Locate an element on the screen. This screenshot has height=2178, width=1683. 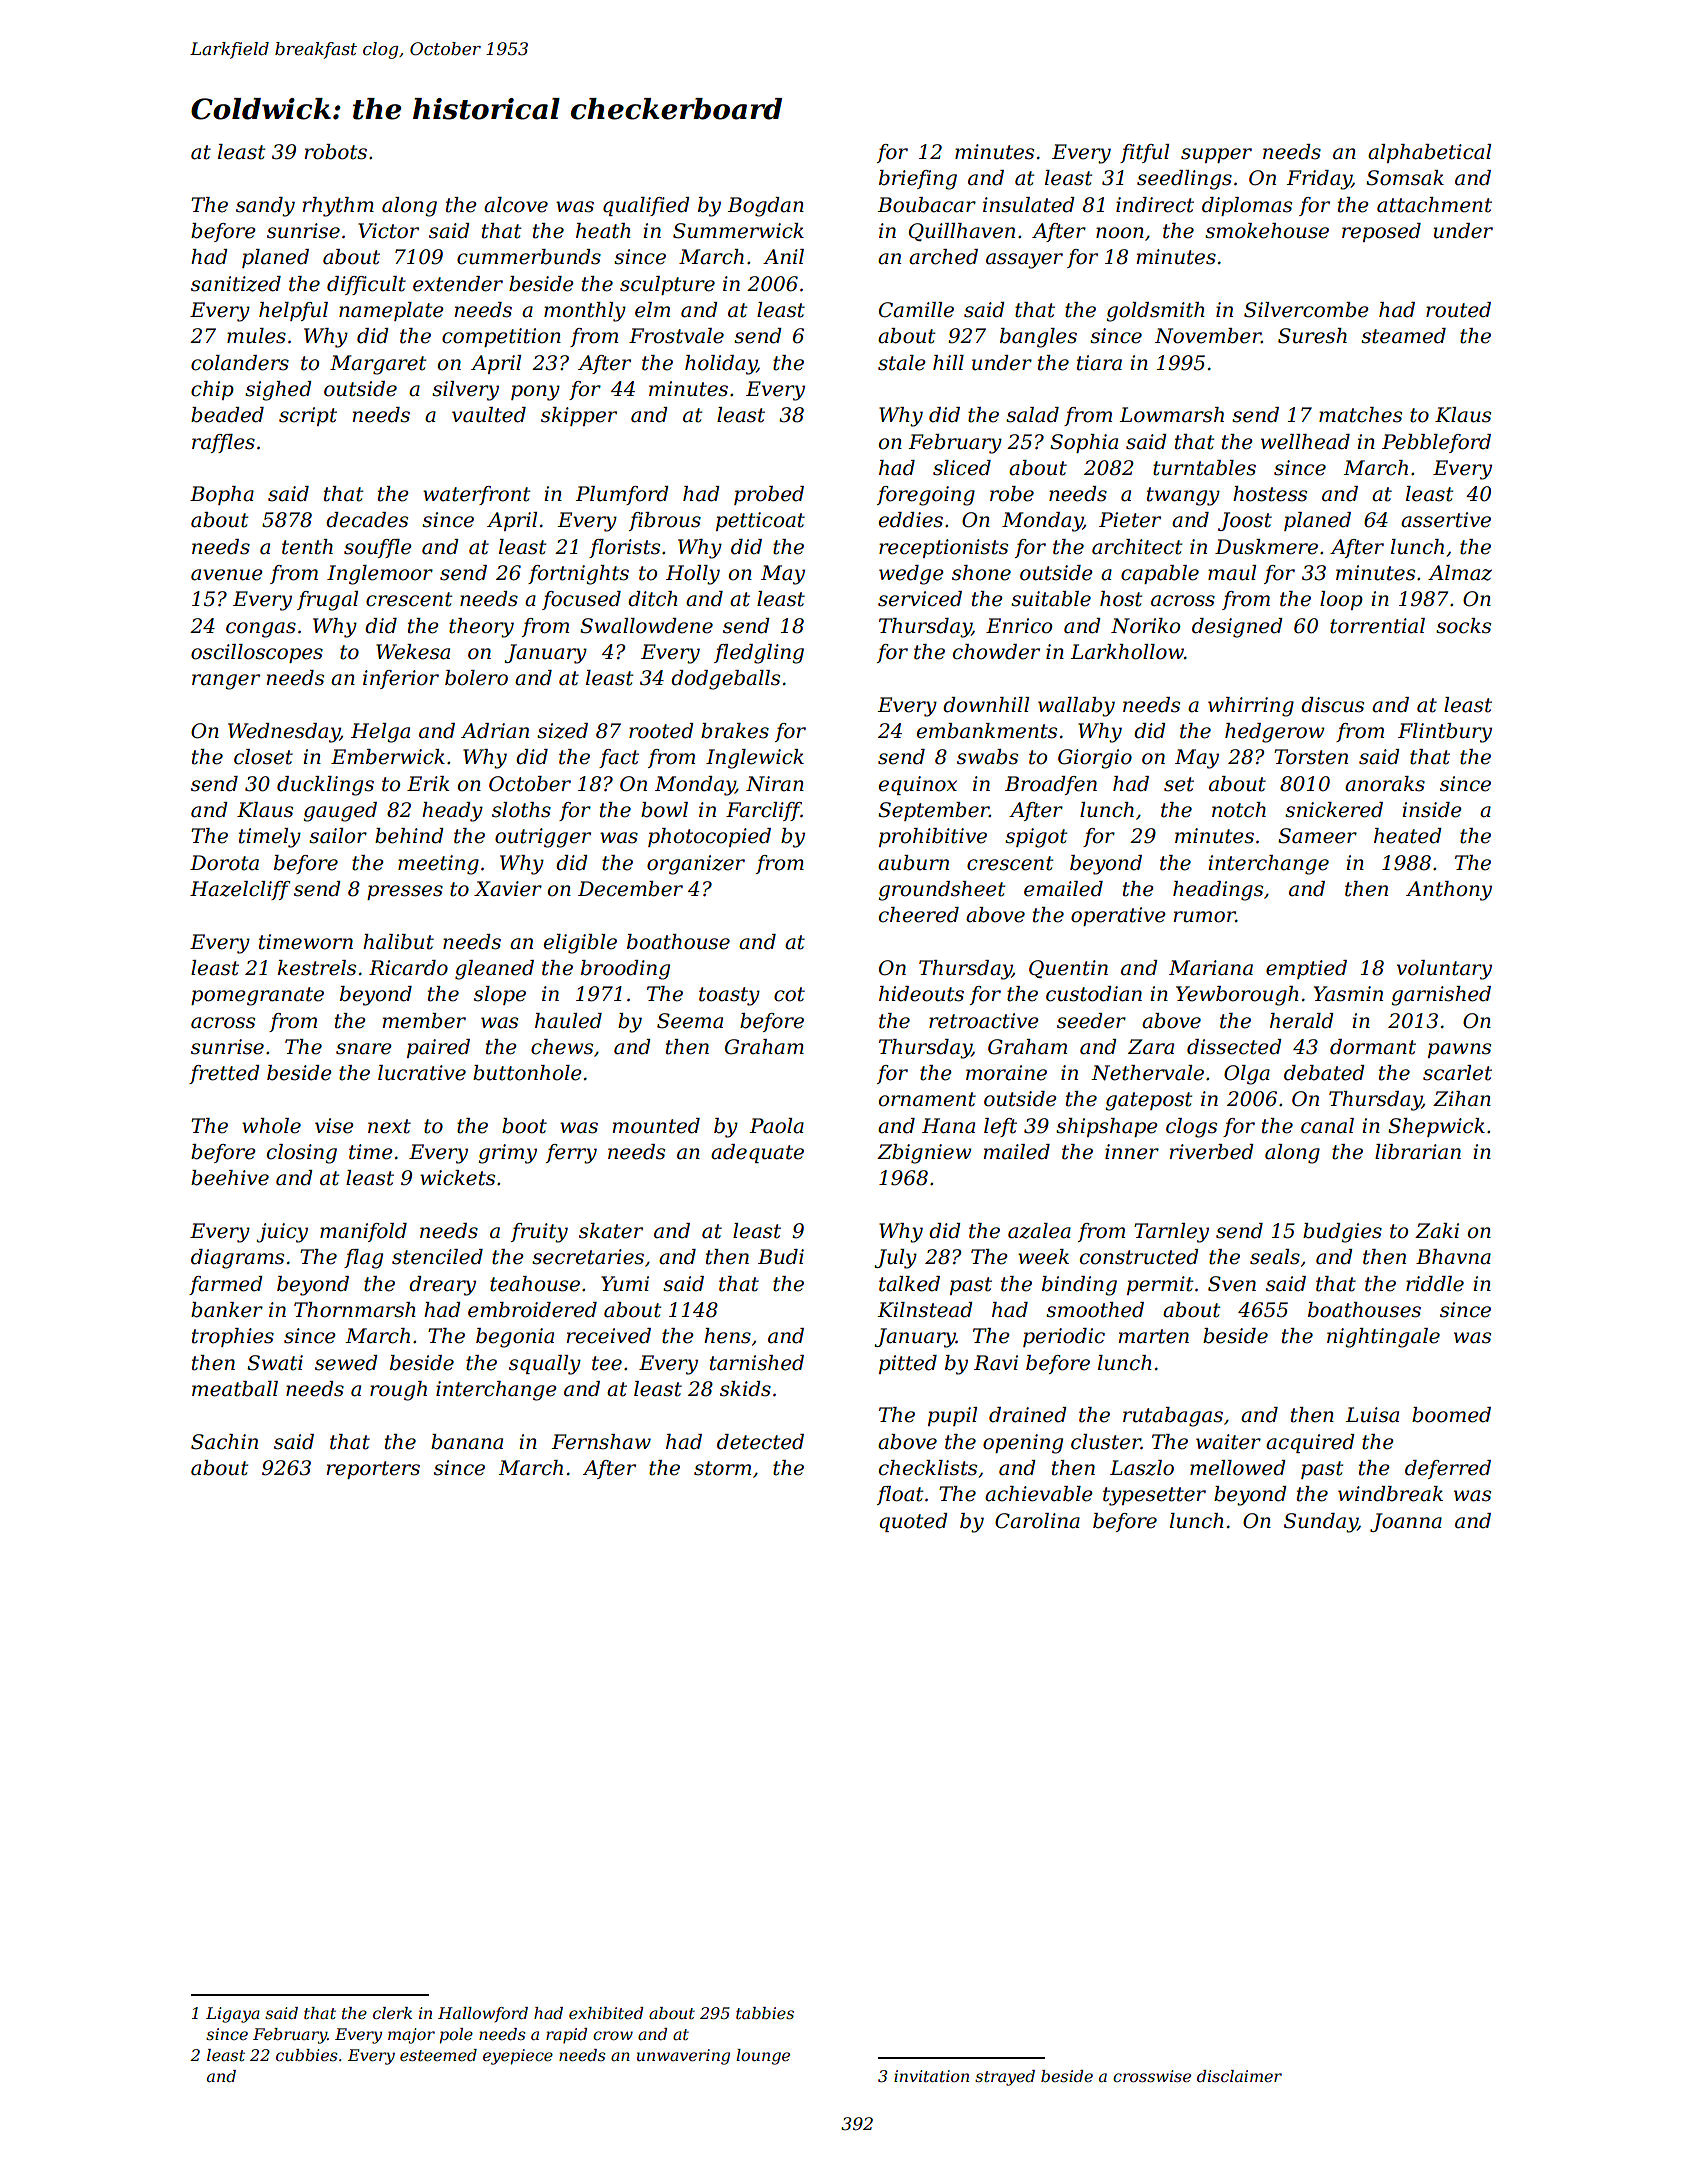
cubbies is located at coordinates (307, 2055).
